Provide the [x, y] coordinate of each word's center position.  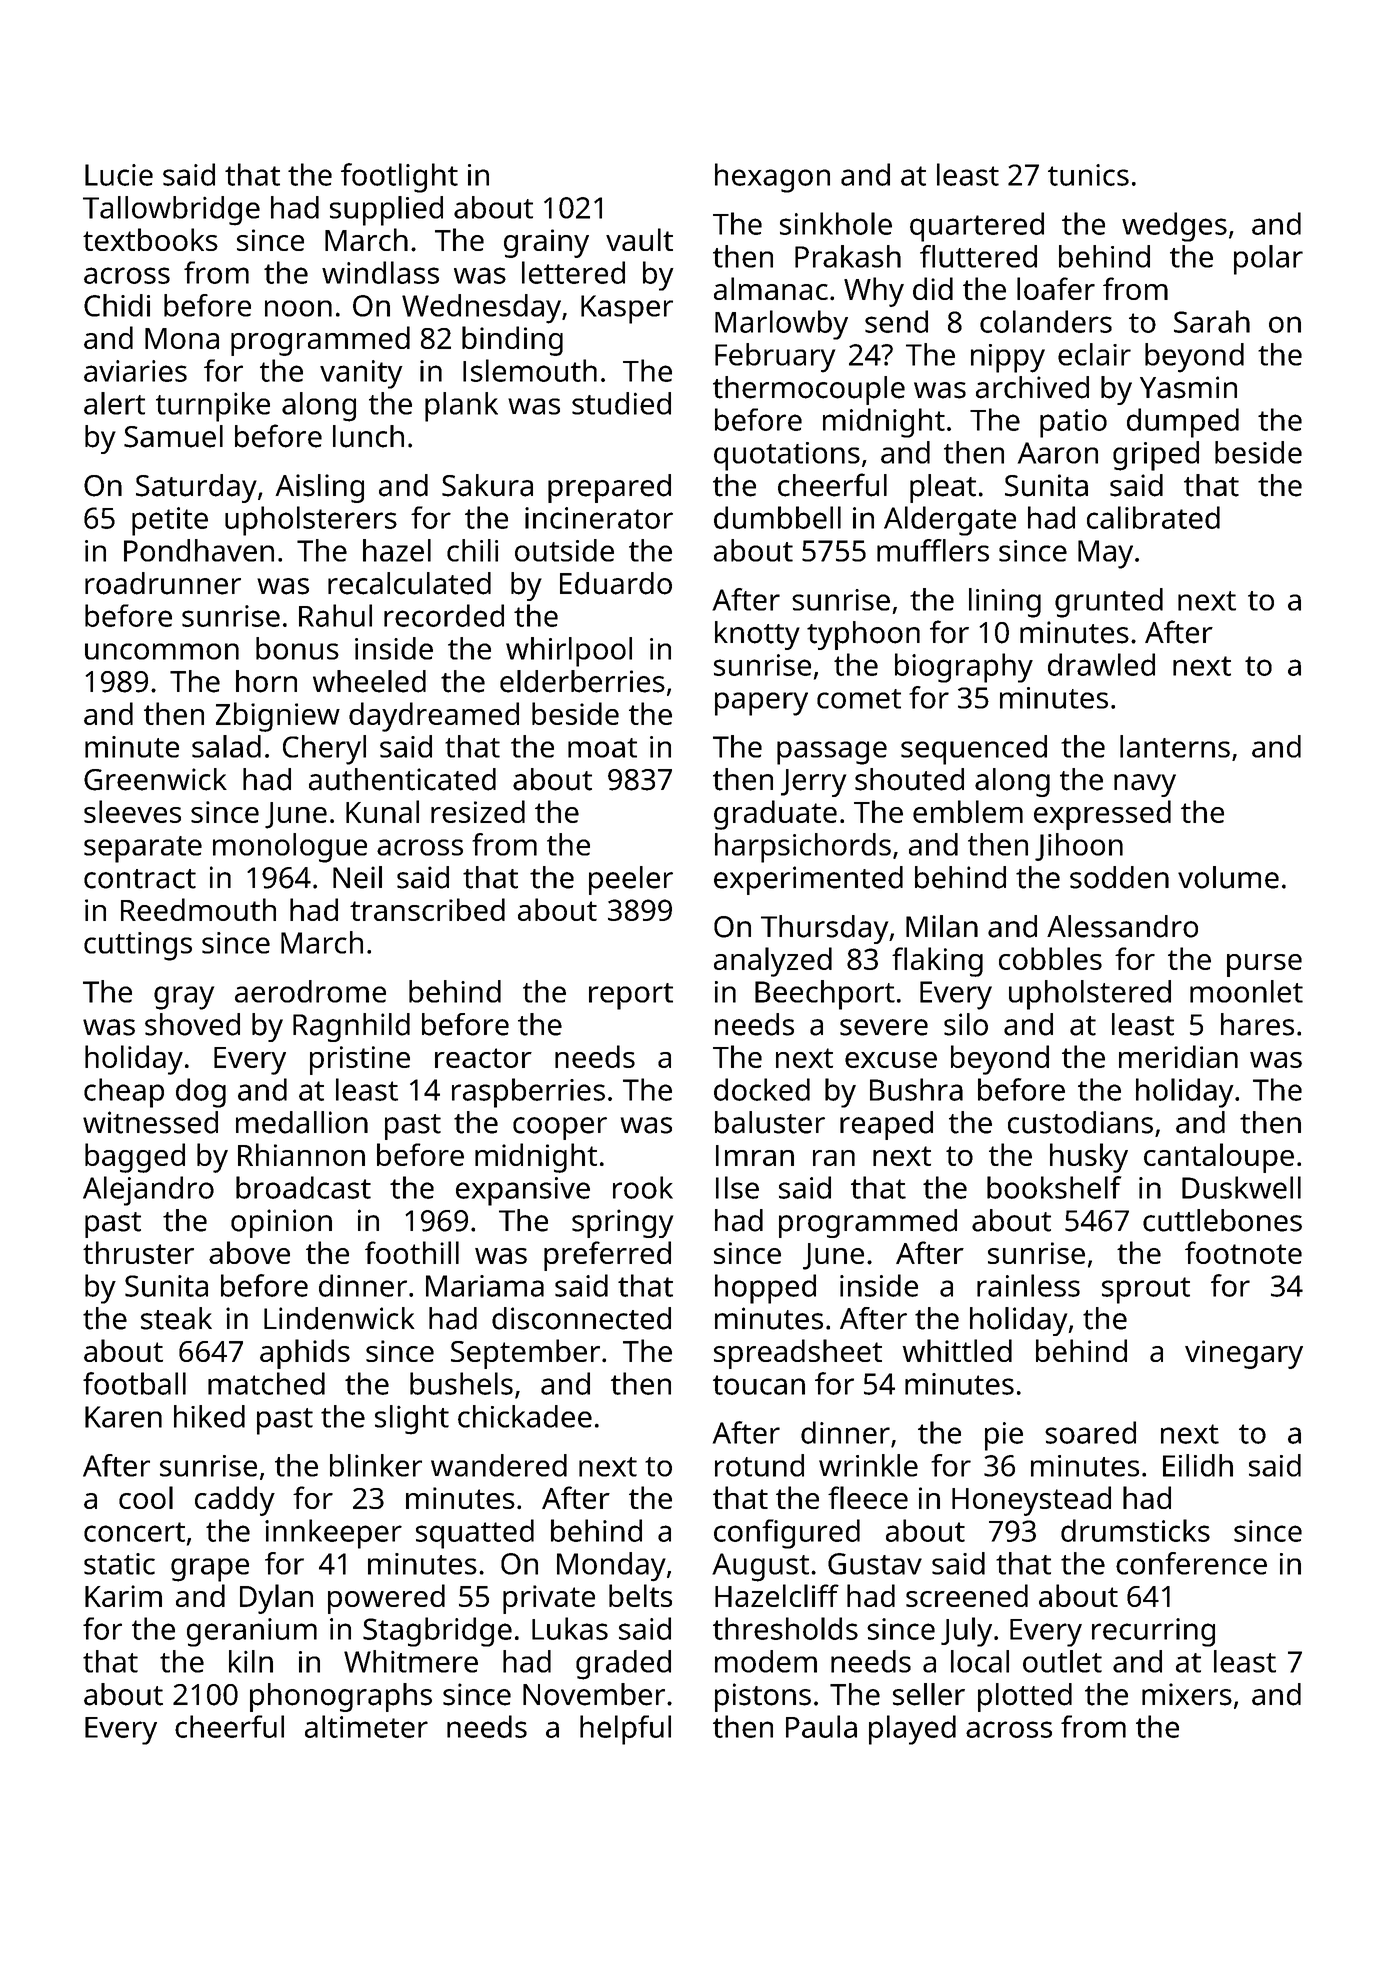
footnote [1243, 1252]
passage [832, 753]
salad [226, 746]
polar [1268, 260]
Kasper [627, 309]
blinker [376, 1465]
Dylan [276, 1599]
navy [1145, 785]
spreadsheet [798, 1354]
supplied [386, 211]
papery [761, 704]
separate [143, 849]
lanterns [1175, 746]
